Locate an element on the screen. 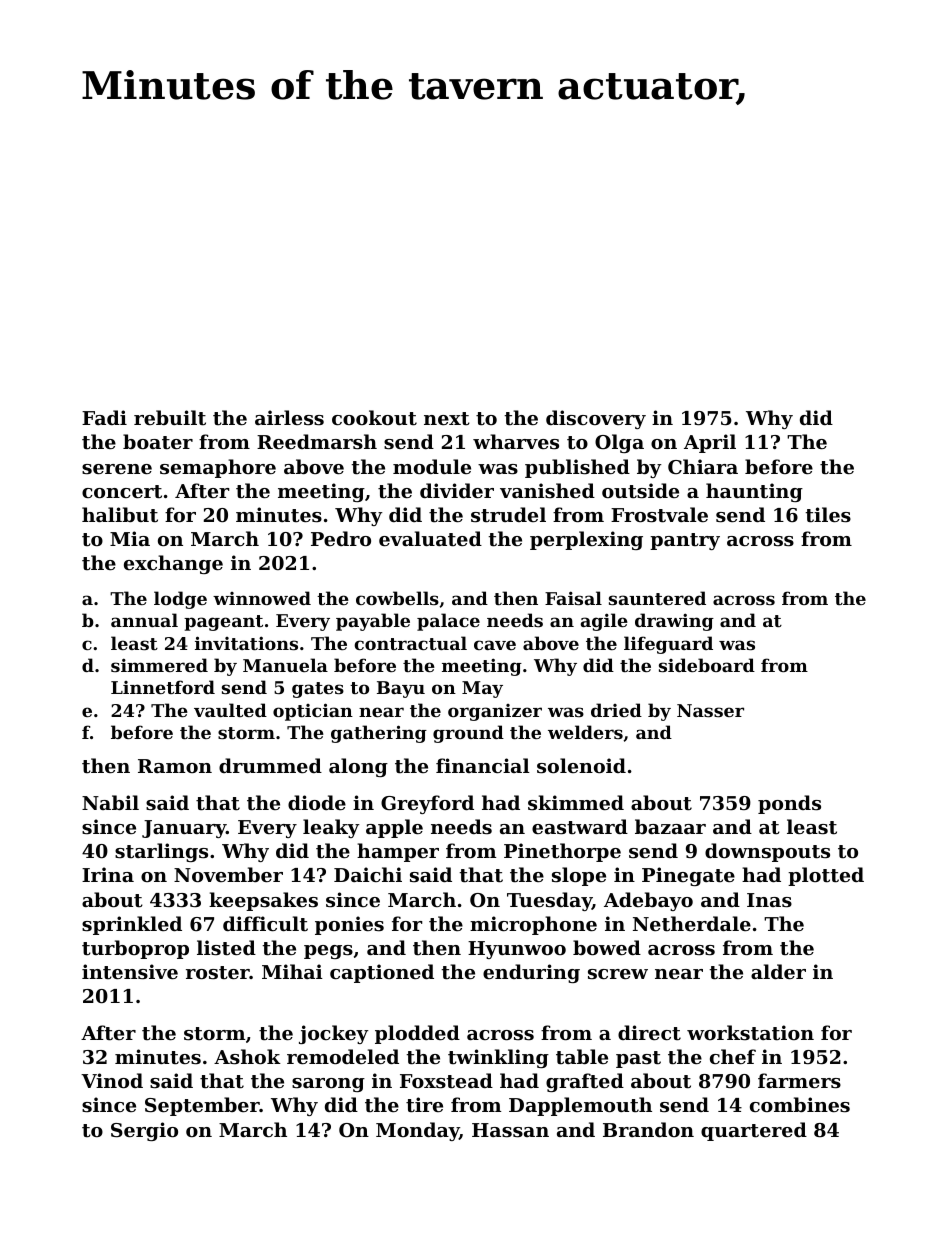 This screenshot has width=952, height=1233. farmers is located at coordinates (799, 1081).
